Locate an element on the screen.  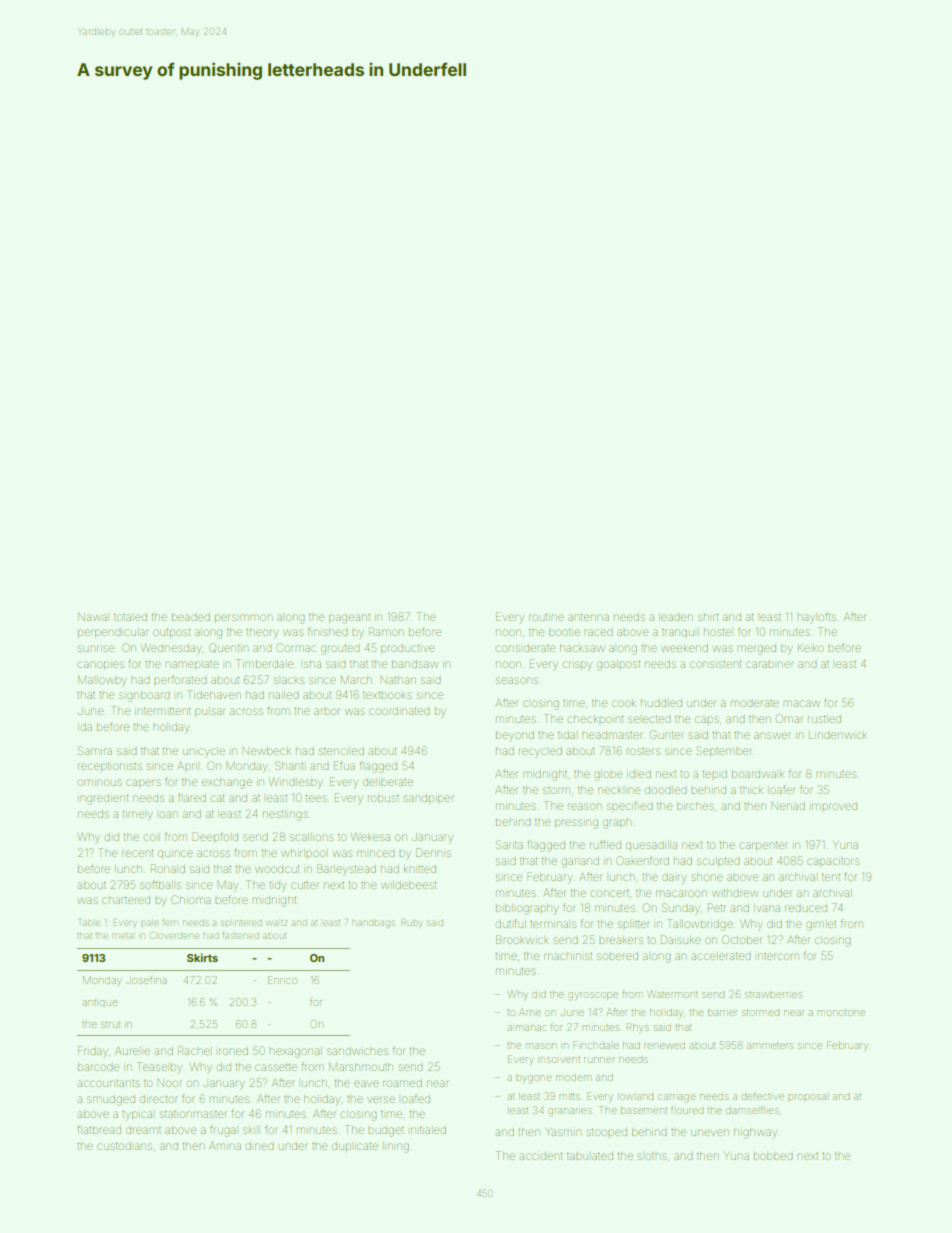
bobbed is located at coordinates (773, 1156).
